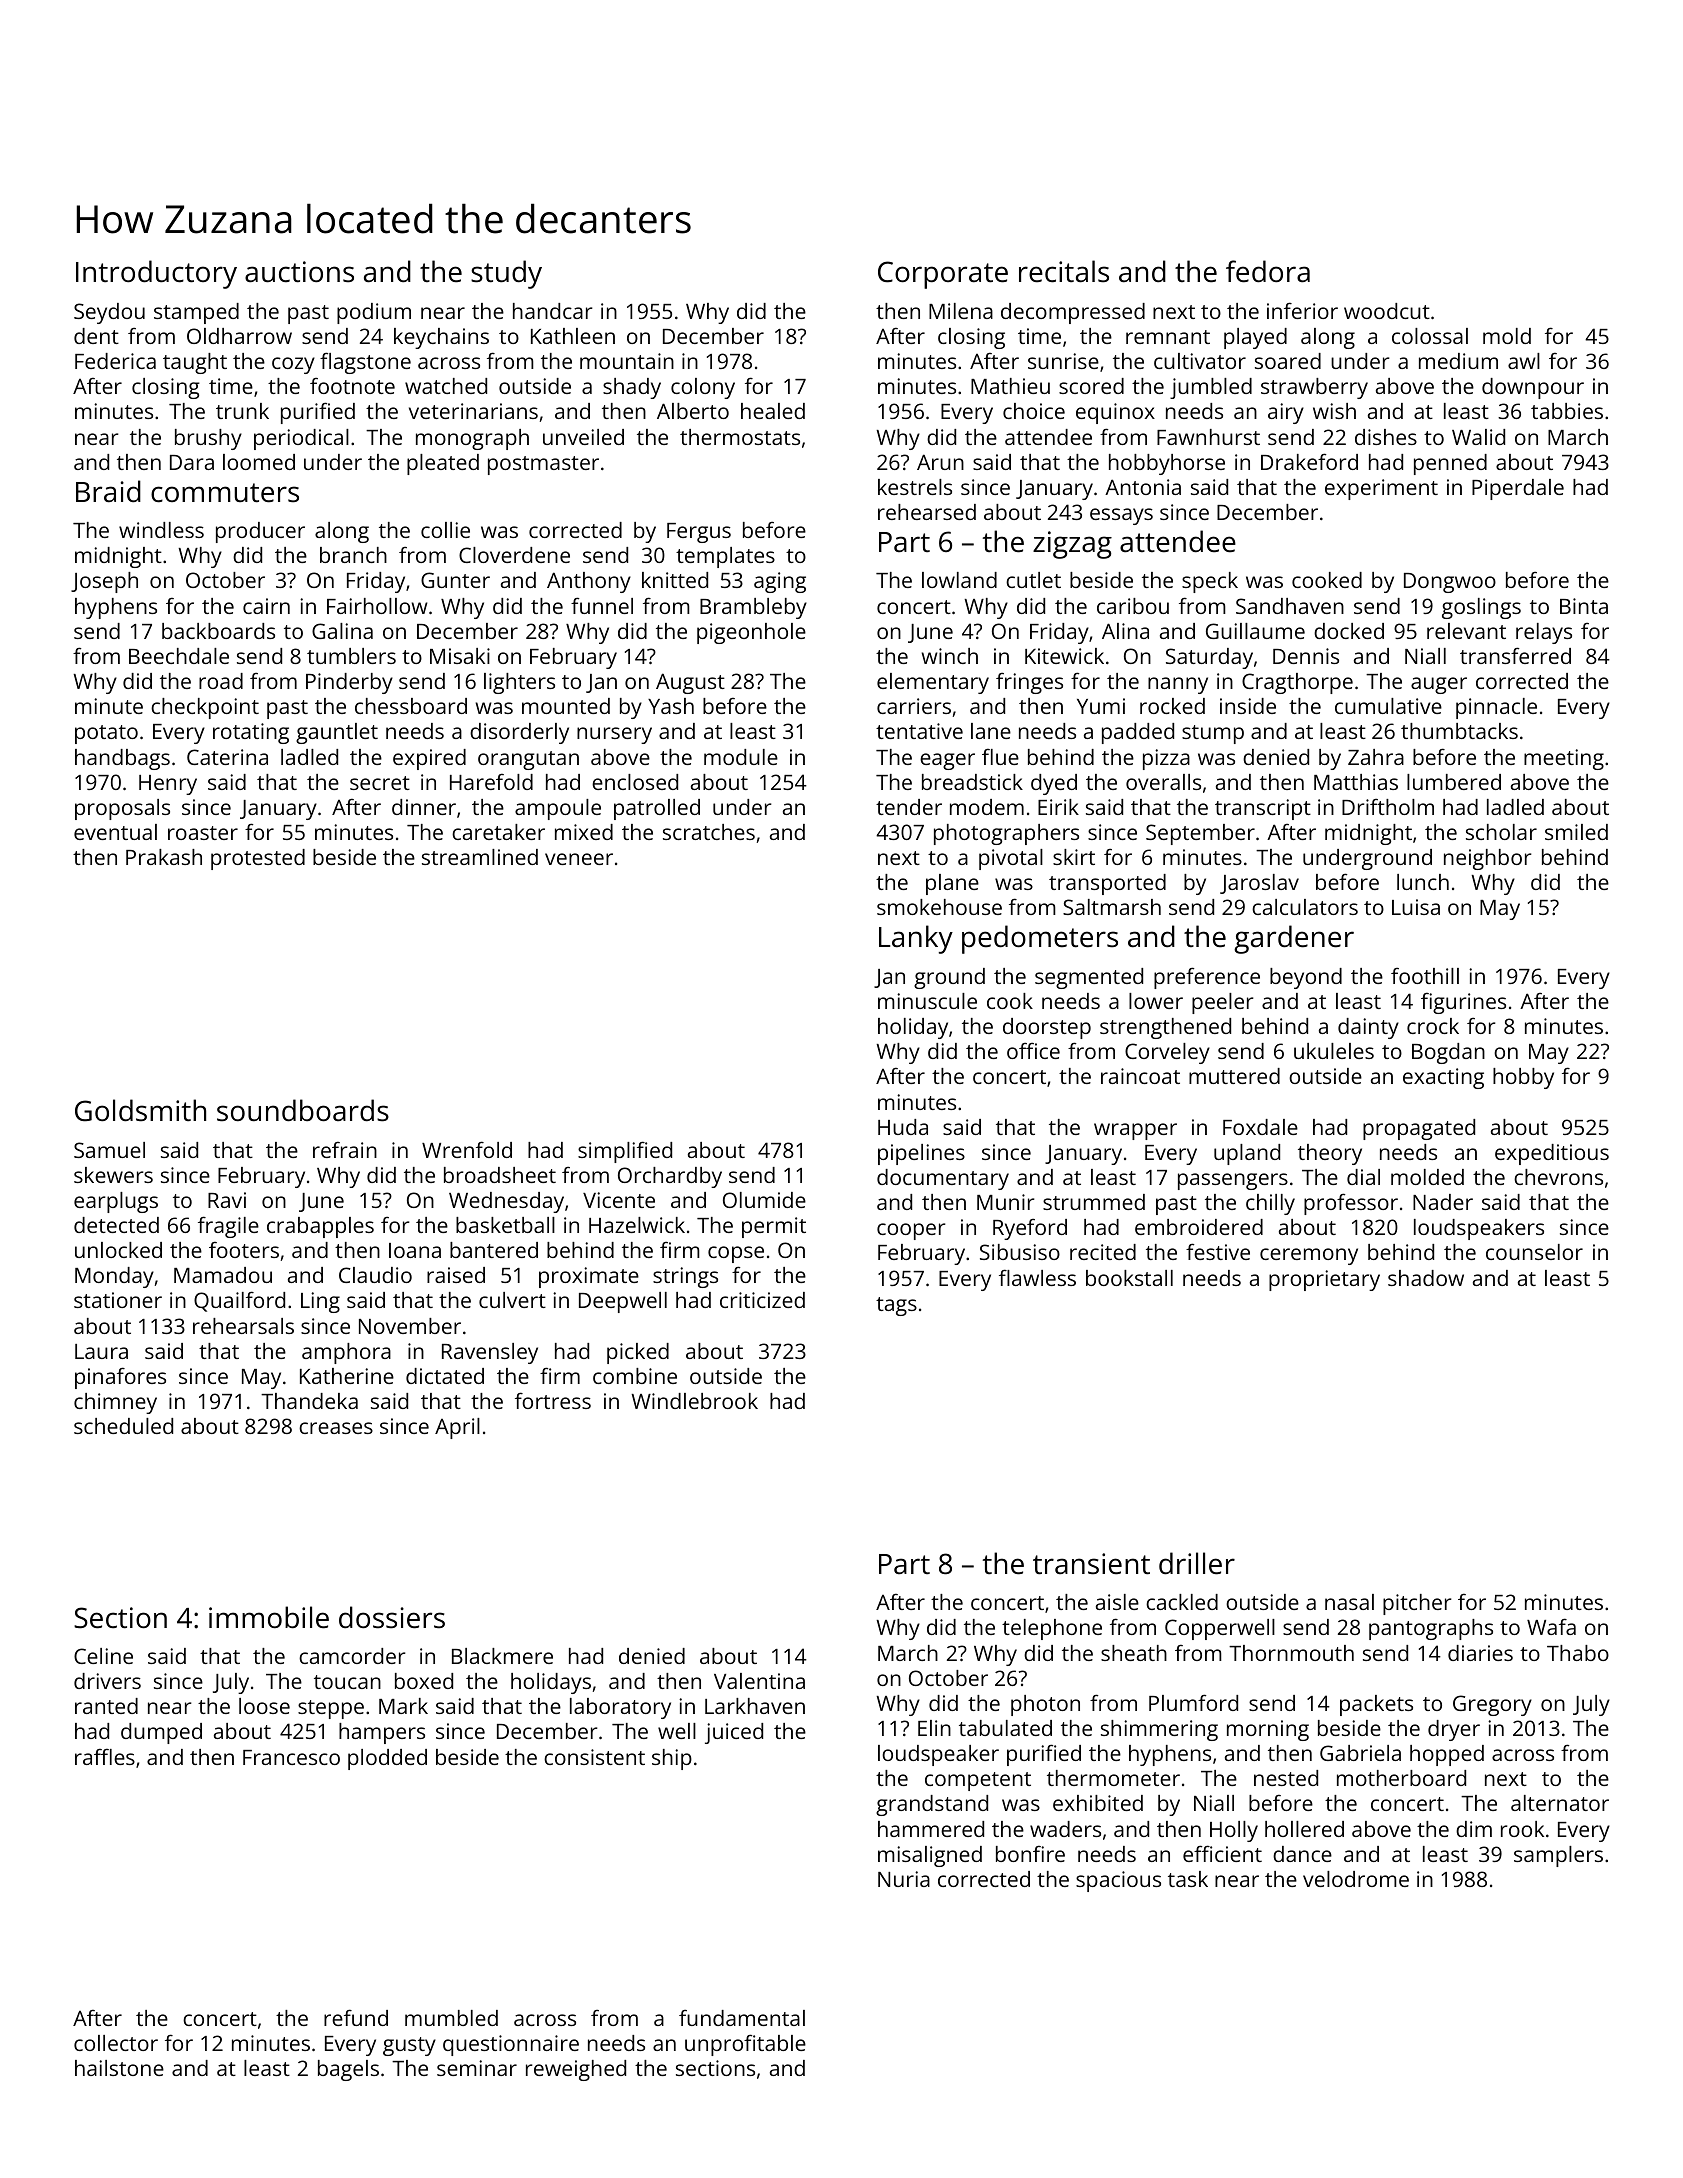 This document has width=1683, height=2178. Describe the element at coordinates (356, 2017) in the document. I see `refund` at that location.
